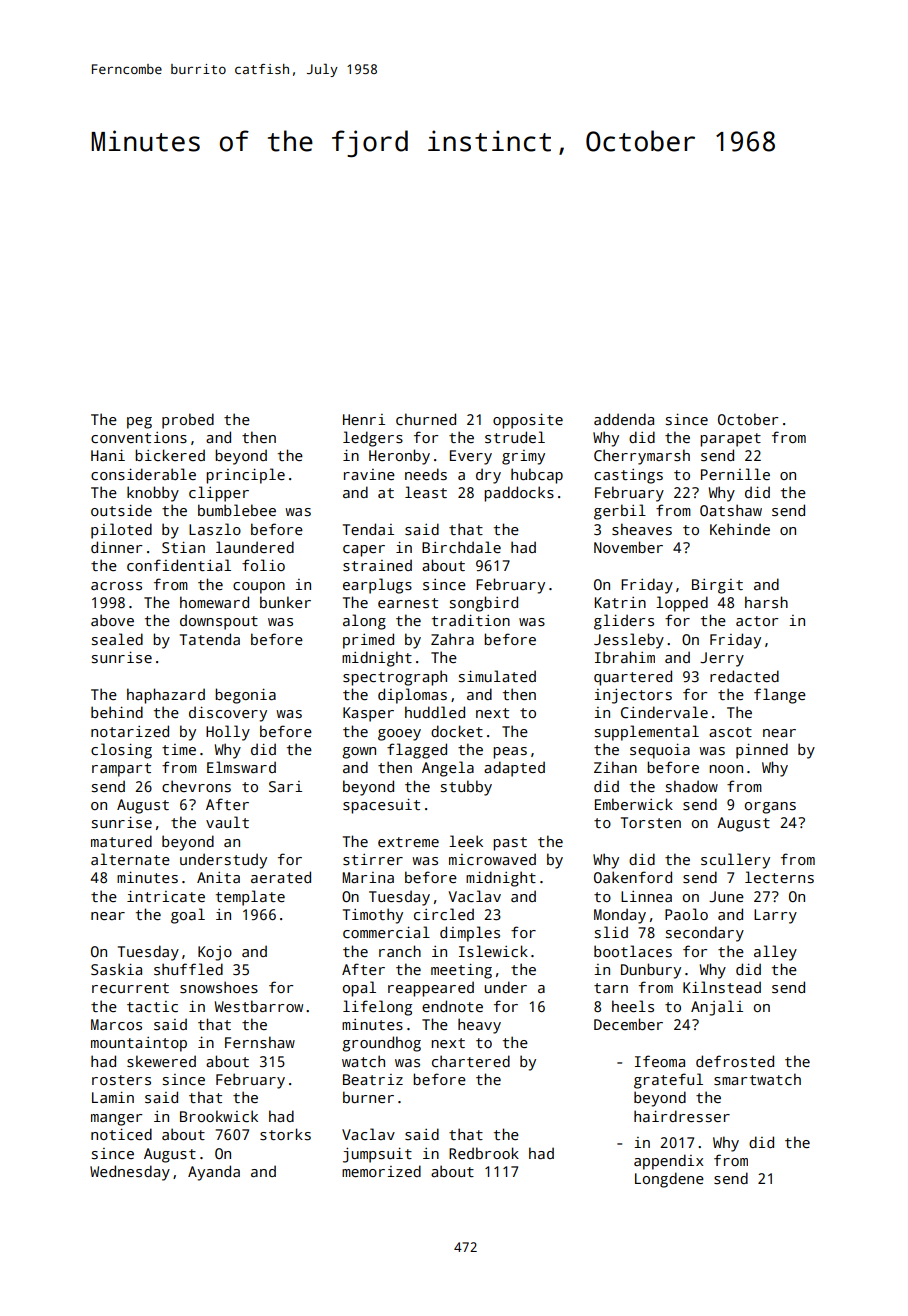 This image has height=1316, width=908. Describe the element at coordinates (762, 751) in the image. I see `pinned` at that location.
